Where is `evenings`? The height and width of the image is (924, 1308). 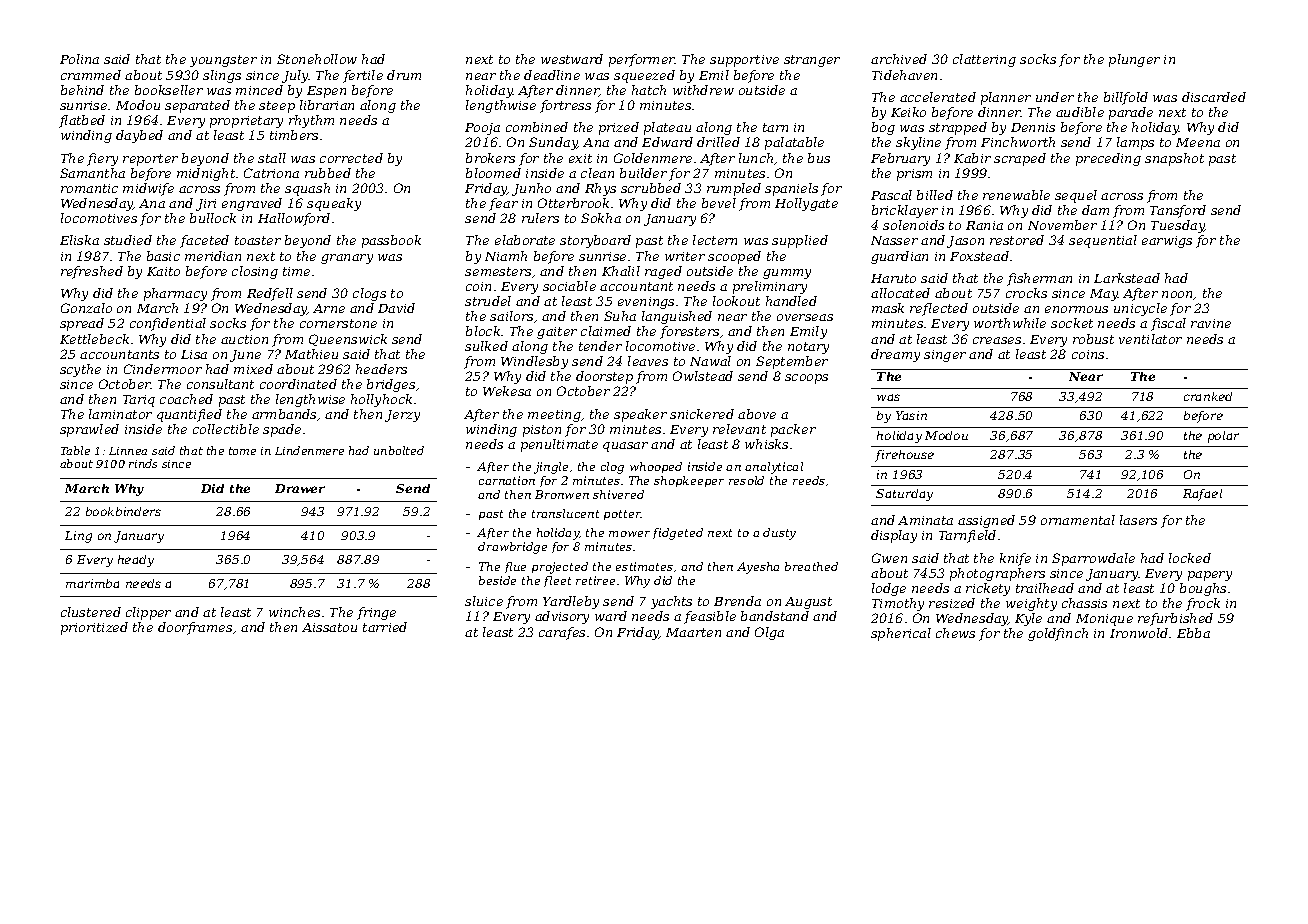 evenings is located at coordinates (646, 303).
